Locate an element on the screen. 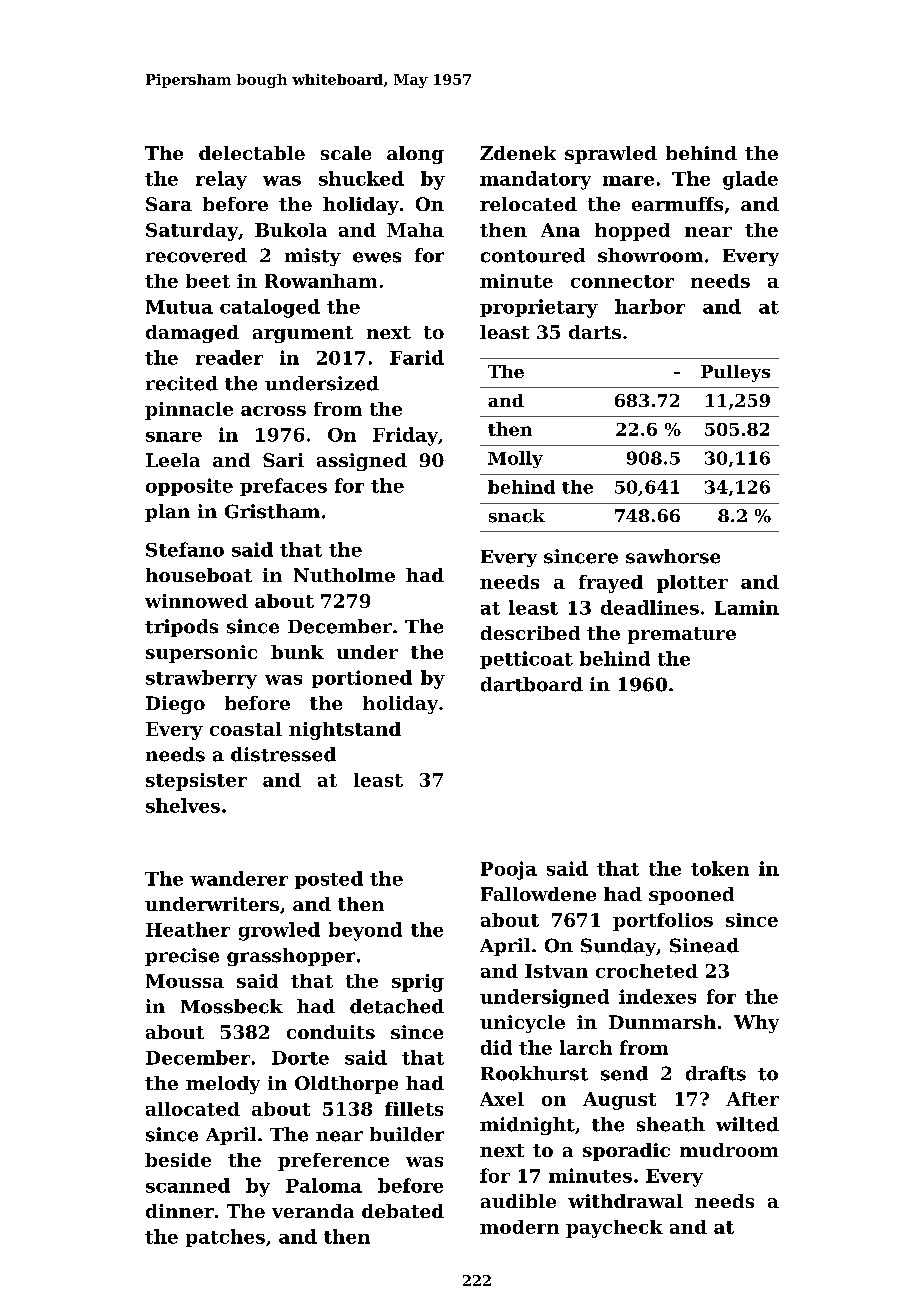  midnight is located at coordinates (527, 1126).
